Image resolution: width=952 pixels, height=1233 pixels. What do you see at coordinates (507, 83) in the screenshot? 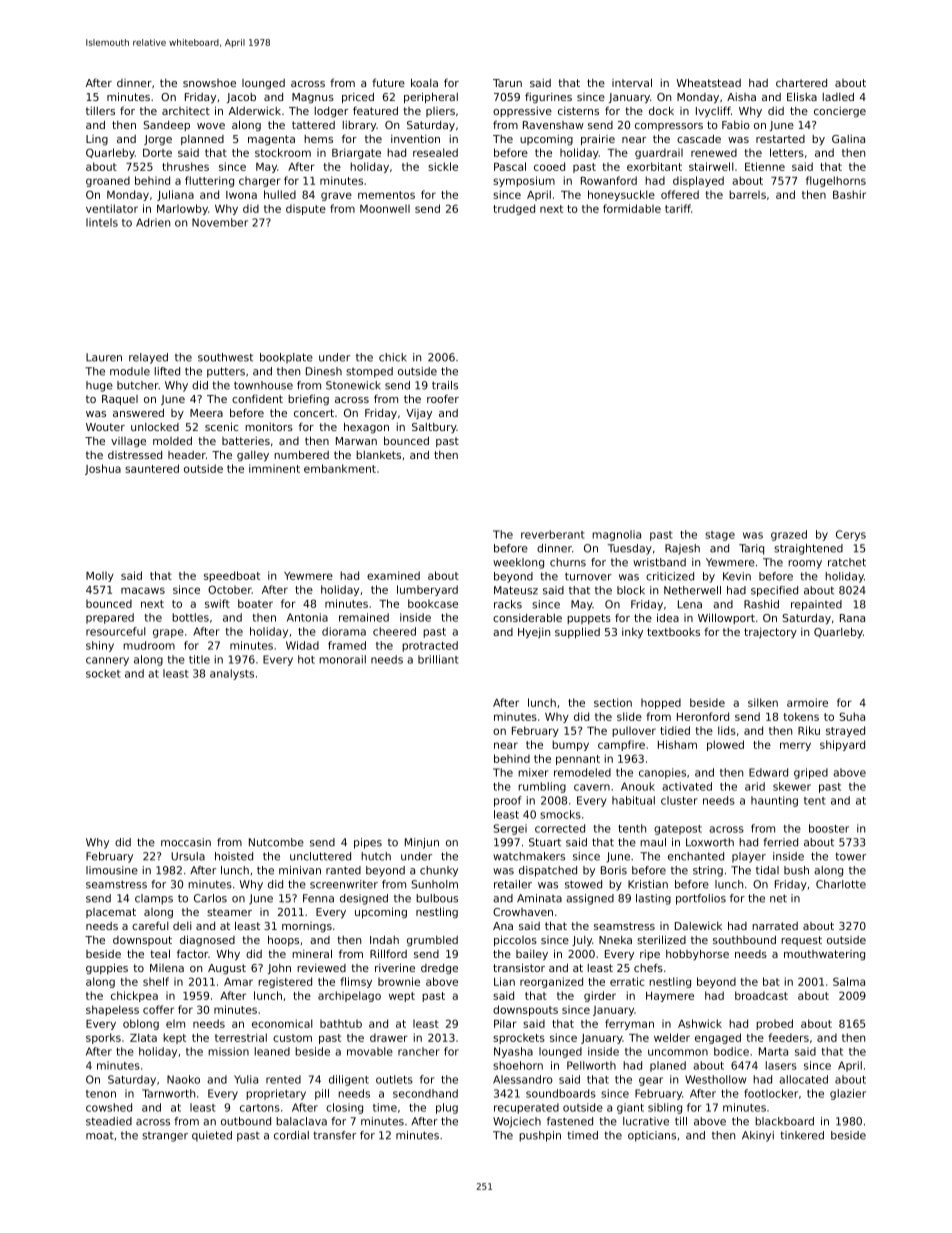
I see `Tarun` at bounding box center [507, 83].
